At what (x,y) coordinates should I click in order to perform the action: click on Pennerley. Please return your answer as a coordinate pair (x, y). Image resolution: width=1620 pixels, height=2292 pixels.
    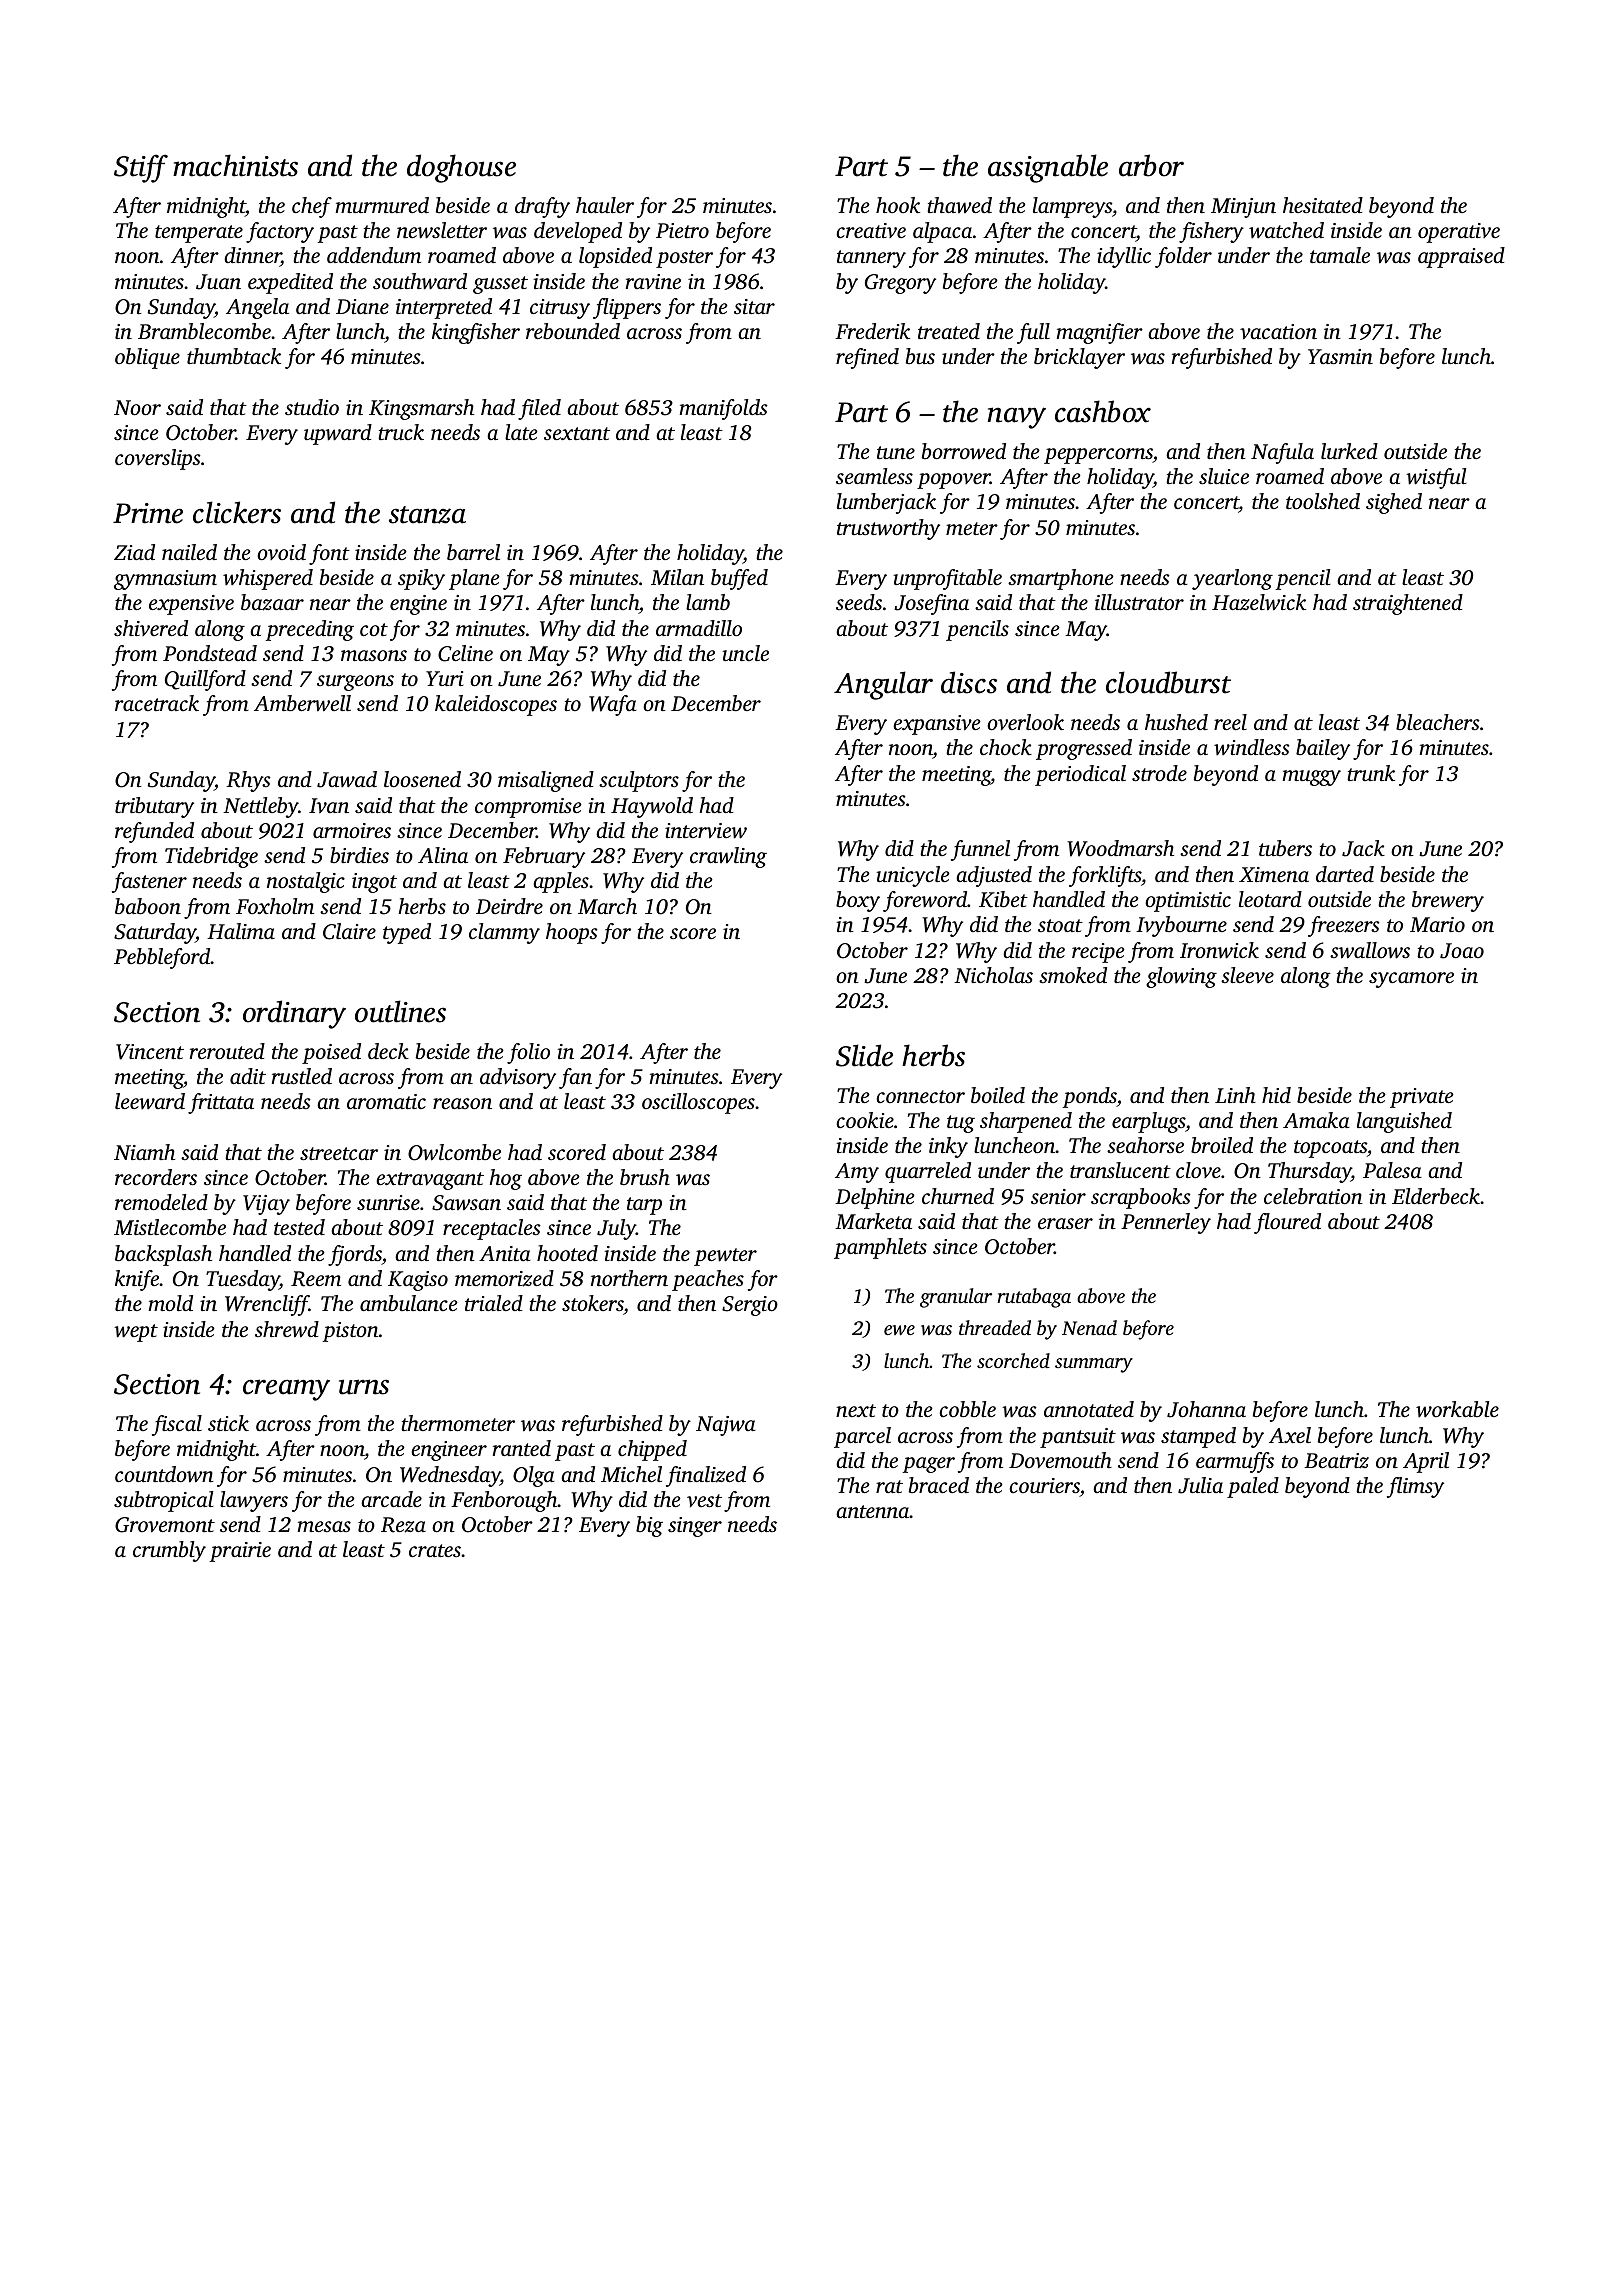
    Looking at the image, I should click on (1166, 1223).
